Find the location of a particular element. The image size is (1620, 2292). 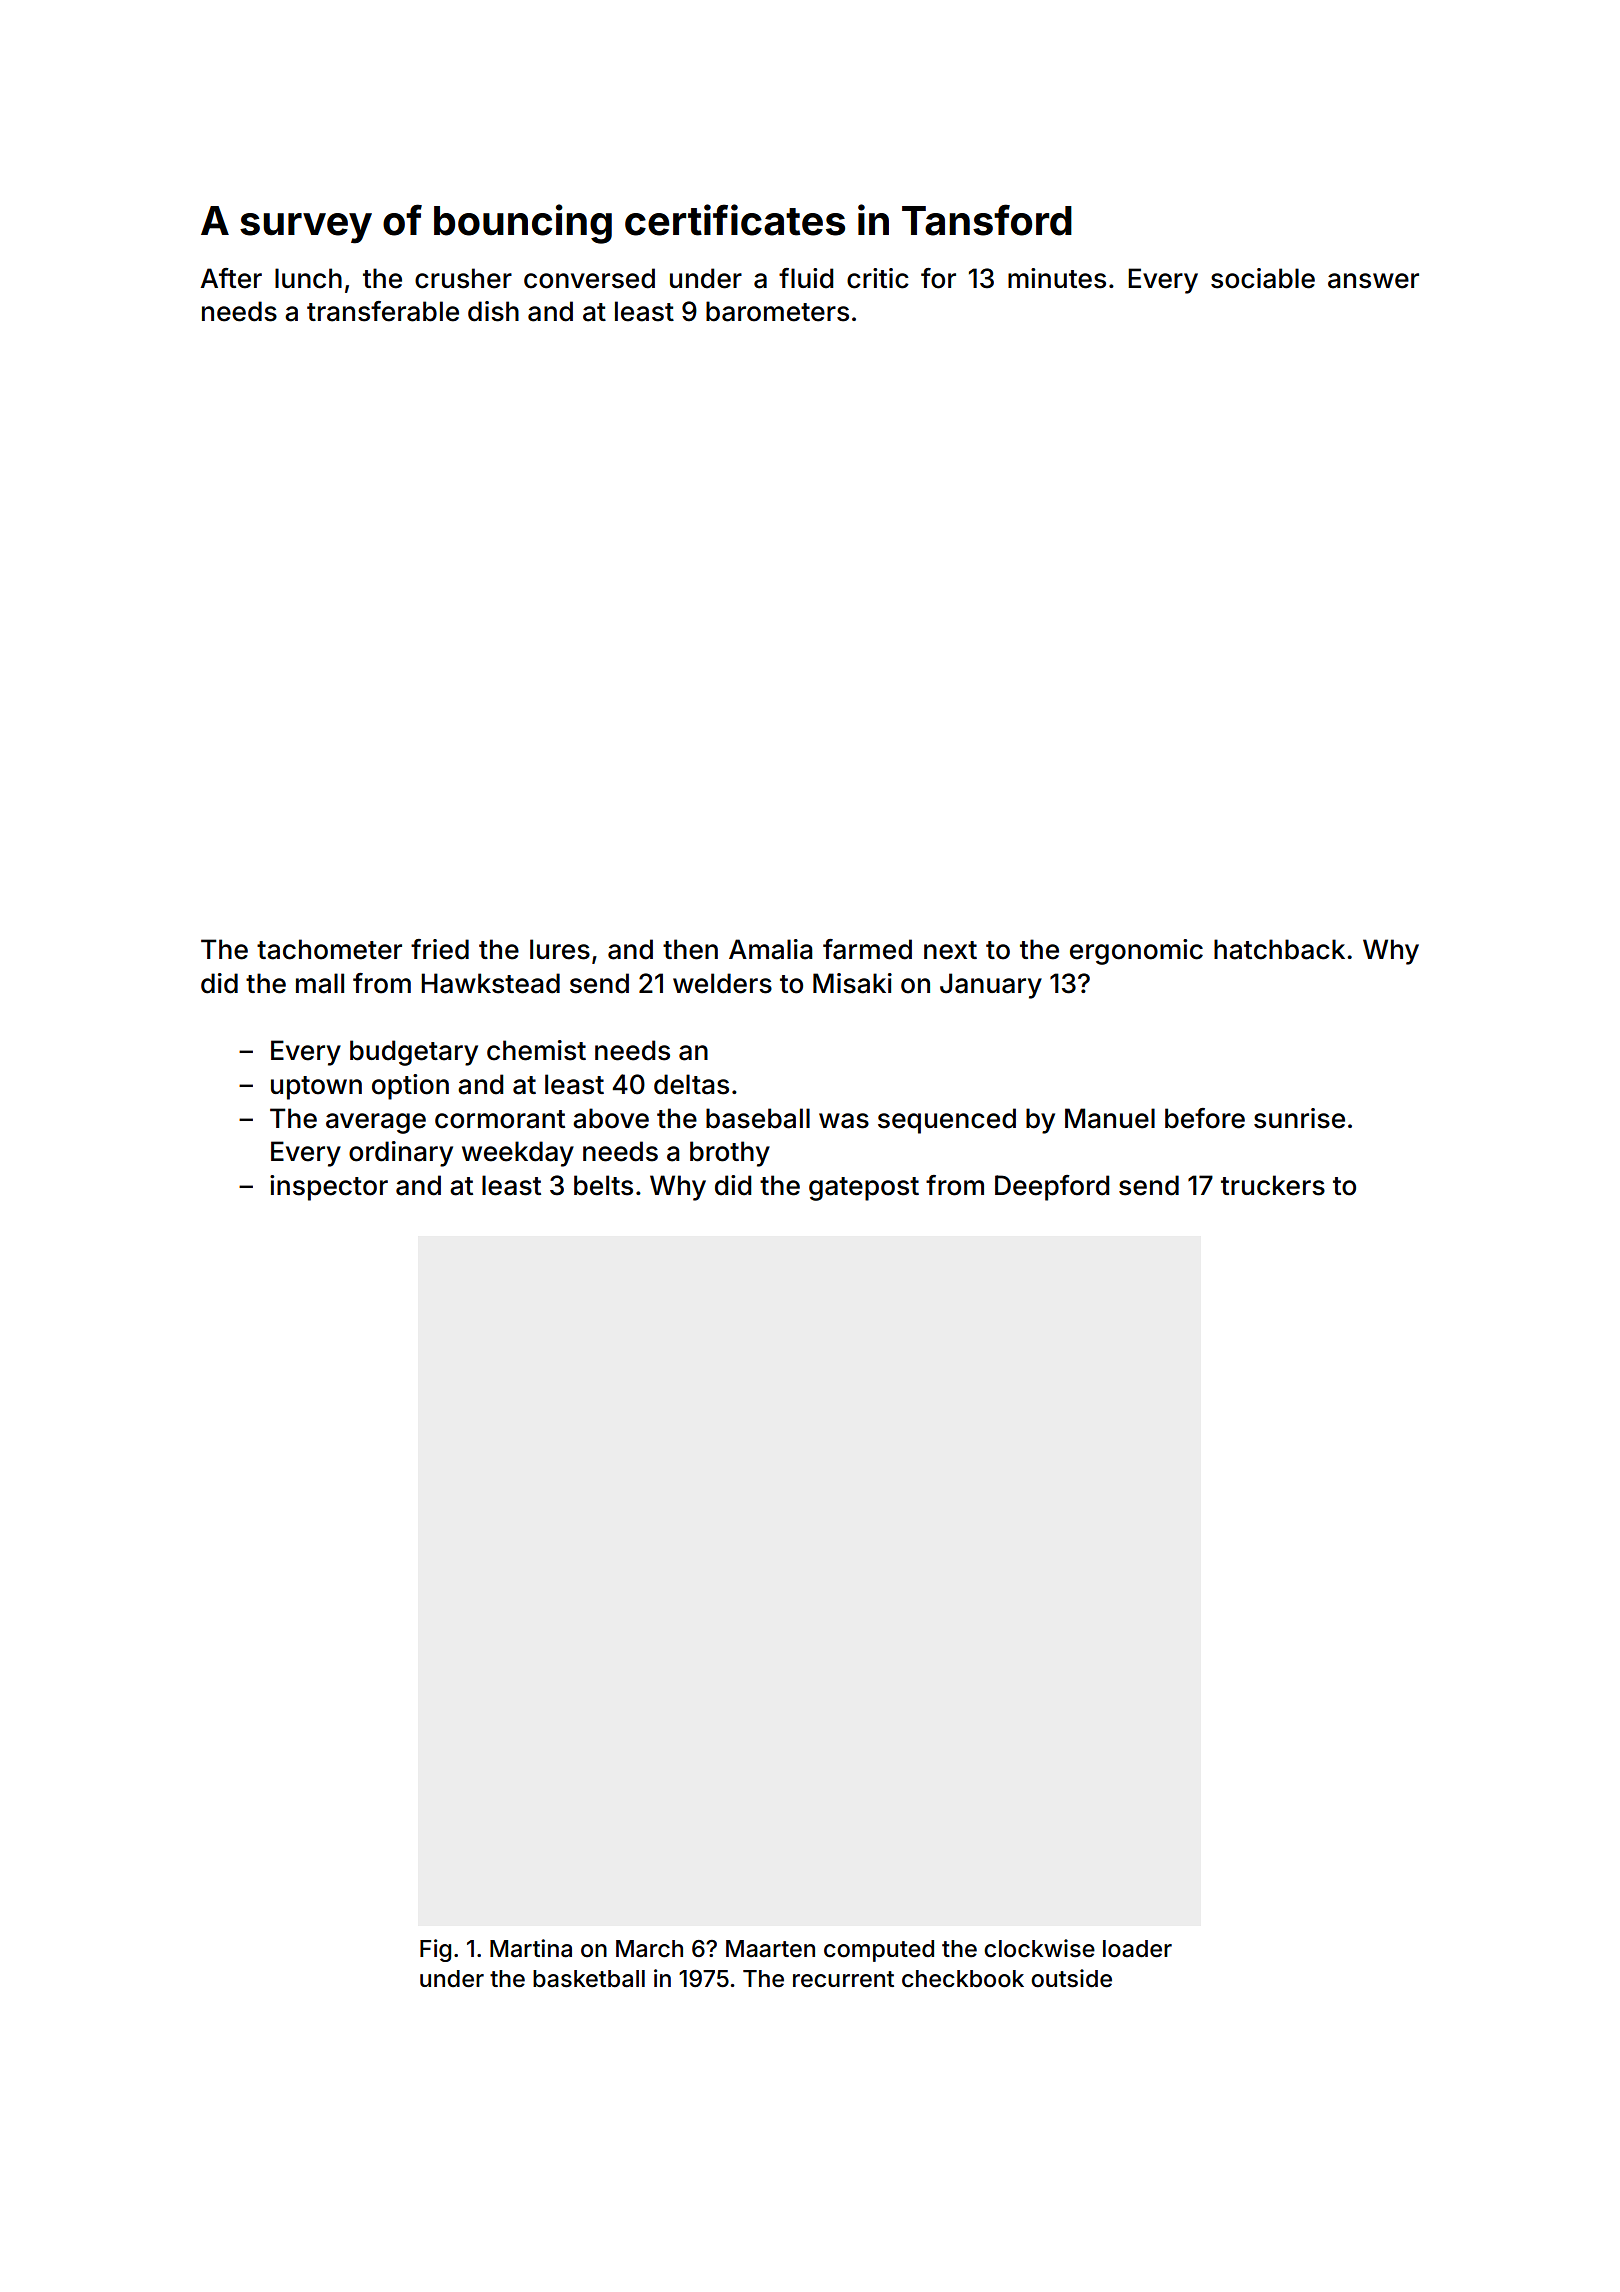

truckers is located at coordinates (1273, 1185).
